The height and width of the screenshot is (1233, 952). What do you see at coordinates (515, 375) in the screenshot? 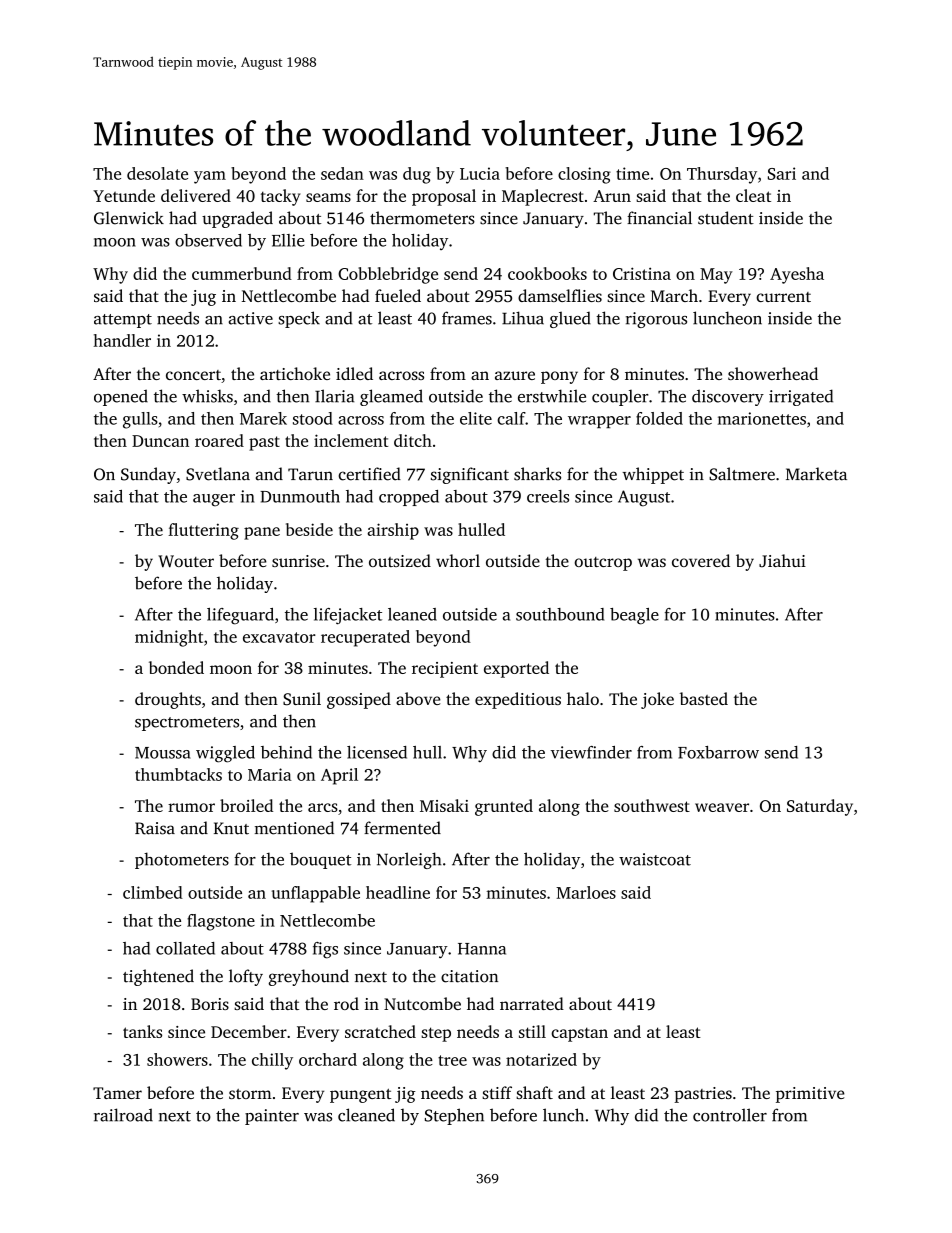
I see `azure` at bounding box center [515, 375].
